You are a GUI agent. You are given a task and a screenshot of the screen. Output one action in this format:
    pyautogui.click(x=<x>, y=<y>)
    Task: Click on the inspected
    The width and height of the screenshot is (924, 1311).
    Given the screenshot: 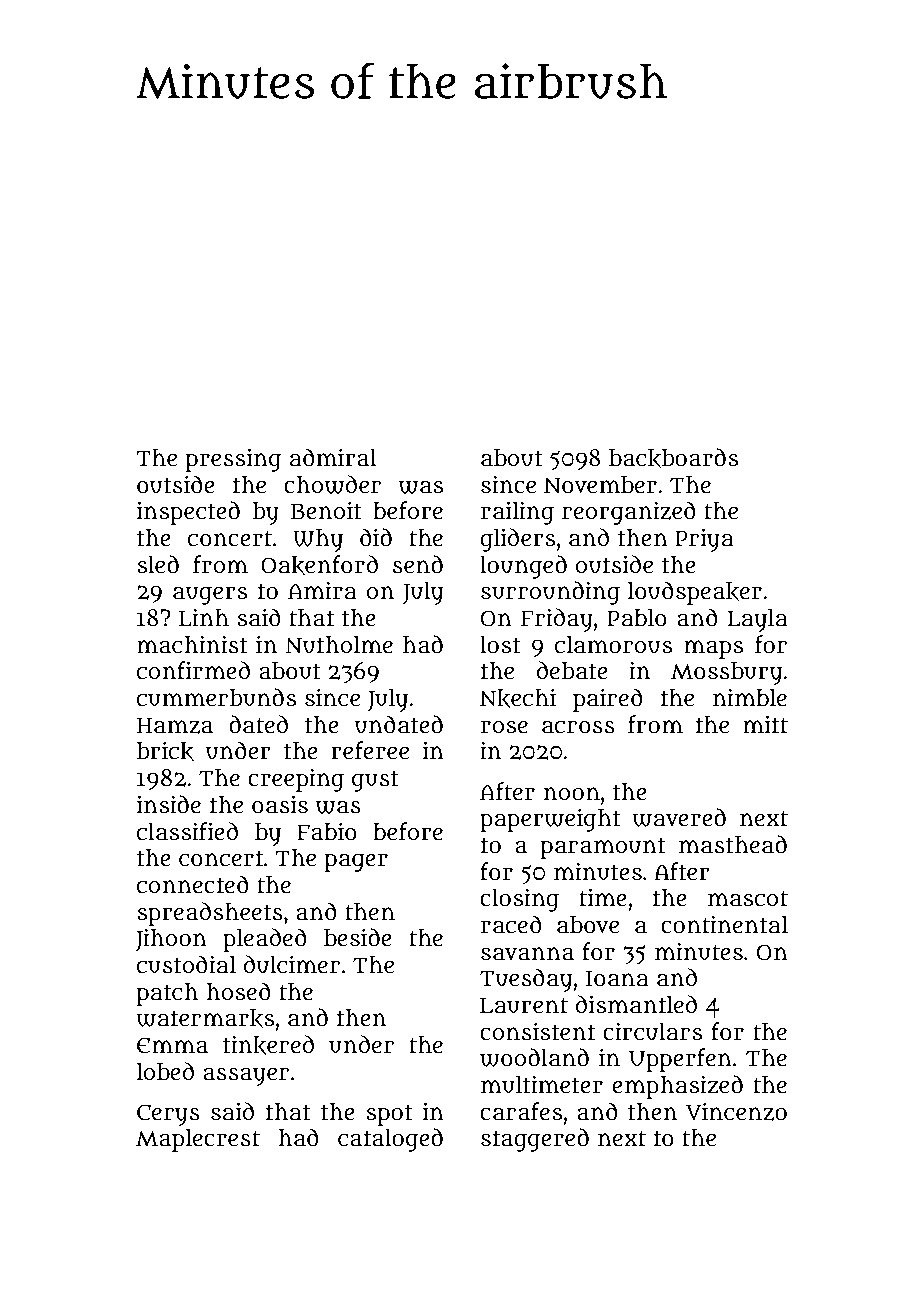 What is the action you would take?
    pyautogui.click(x=188, y=513)
